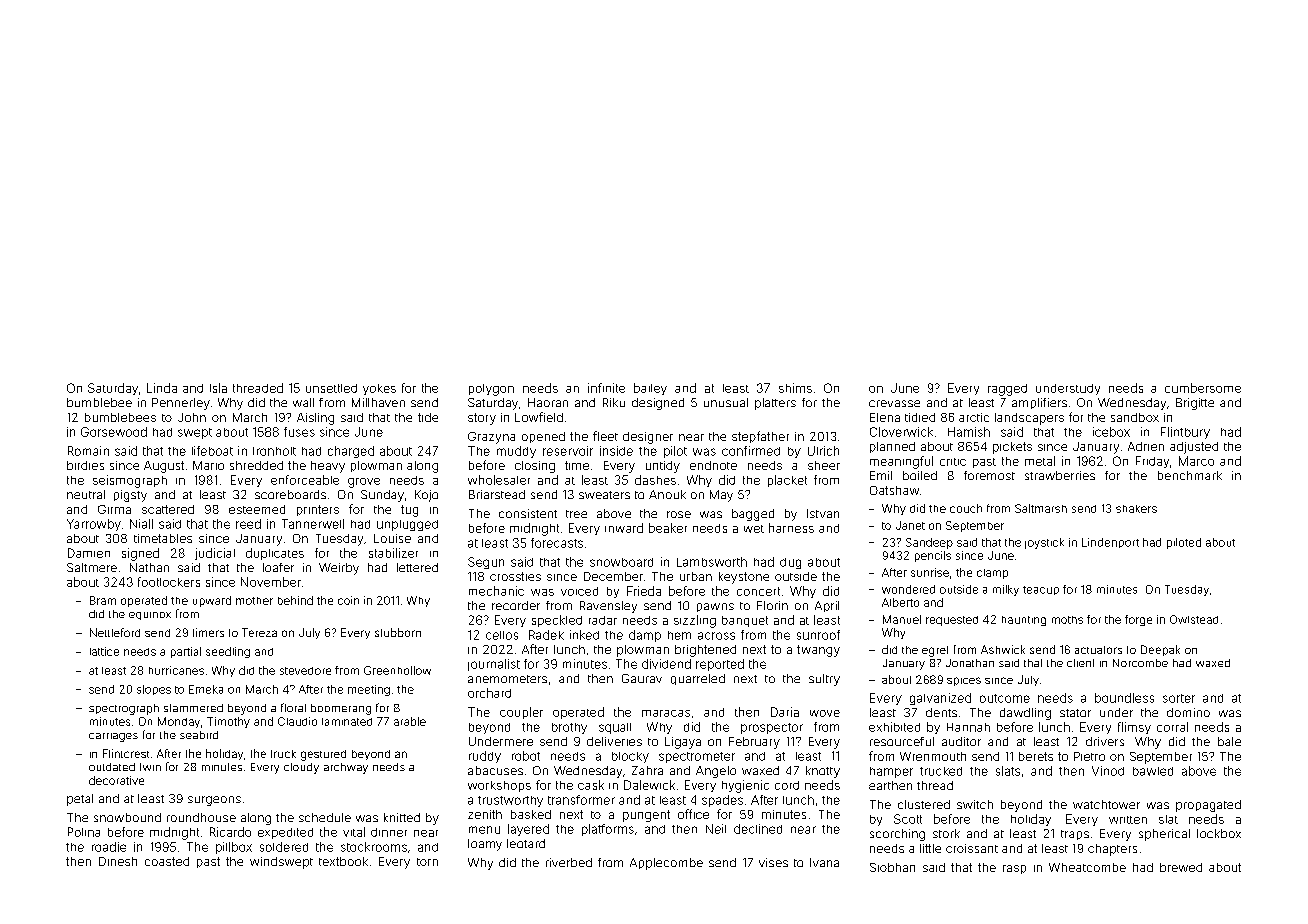 The image size is (1308, 924). I want to click on ragged, so click(1007, 390).
